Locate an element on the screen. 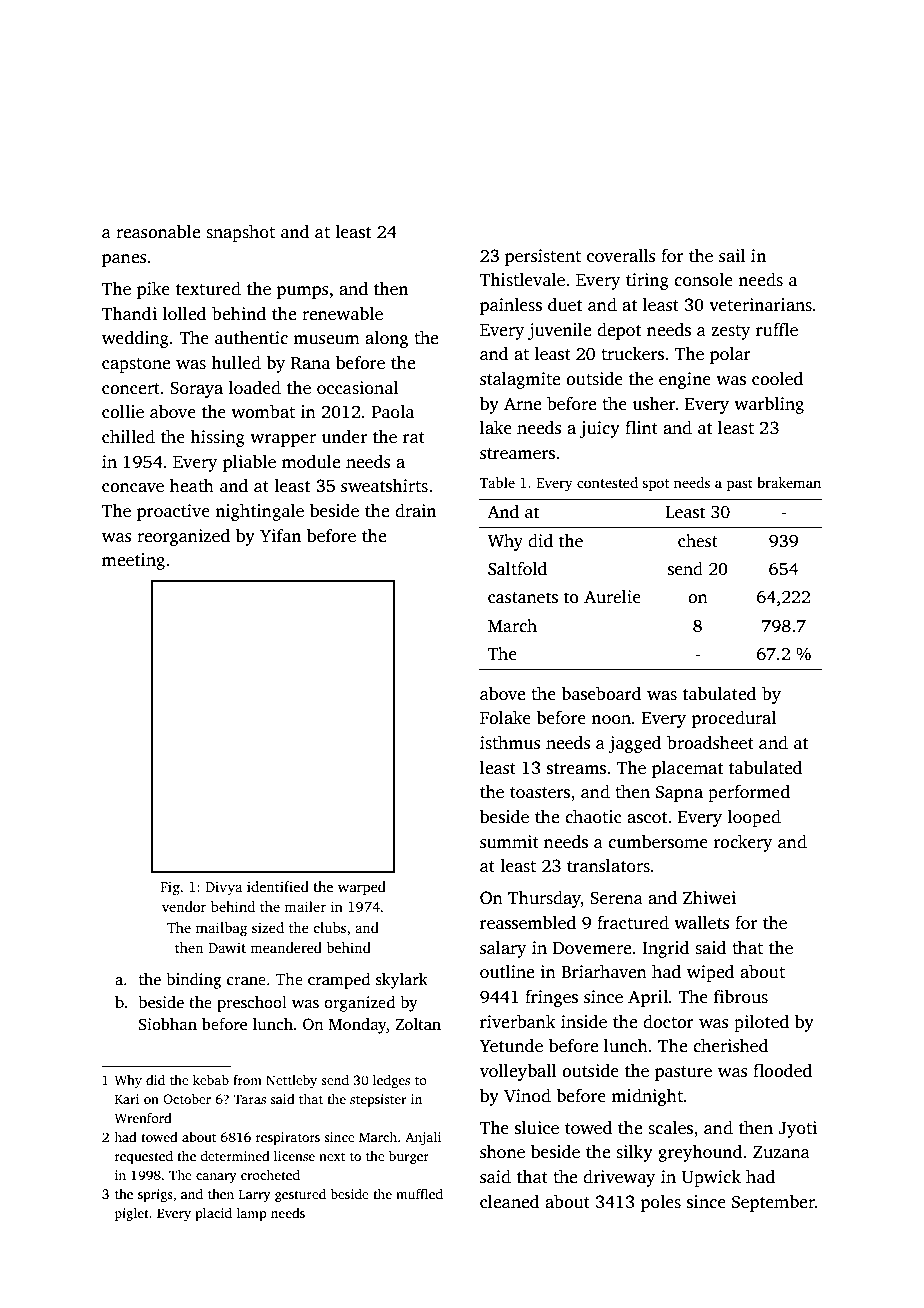  Divya is located at coordinates (223, 888).
